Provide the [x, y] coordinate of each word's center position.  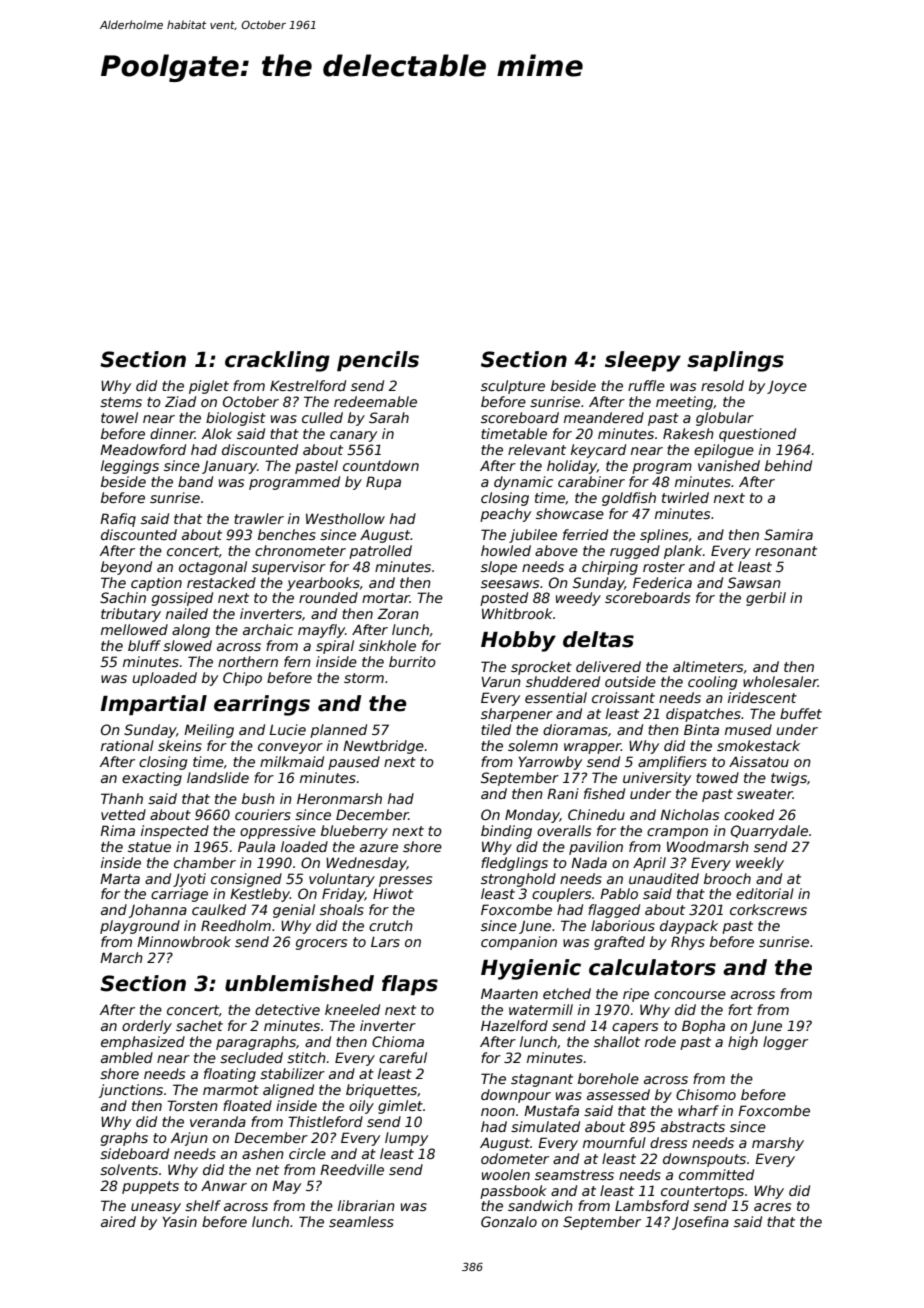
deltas [598, 639]
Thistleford [325, 1121]
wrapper [592, 748]
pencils [378, 361]
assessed [618, 1094]
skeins [180, 745]
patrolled [380, 552]
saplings [735, 361]
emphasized [143, 1043]
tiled [496, 729]
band [195, 481]
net [267, 1170]
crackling [277, 361]
